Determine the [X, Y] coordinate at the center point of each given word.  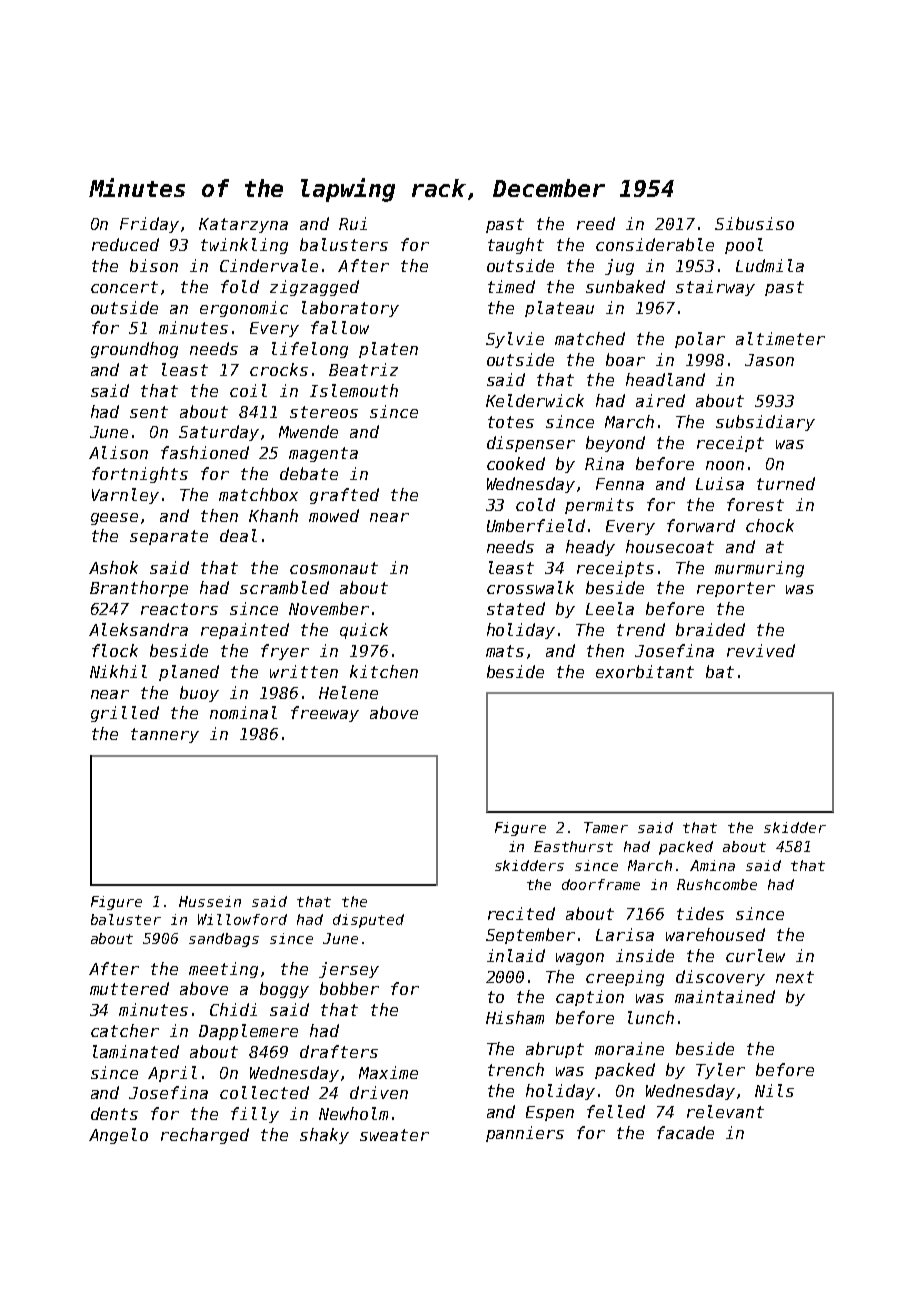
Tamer [606, 827]
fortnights [140, 475]
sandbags [224, 940]
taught [516, 246]
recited [521, 913]
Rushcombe [717, 884]
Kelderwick [535, 400]
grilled [125, 714]
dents [114, 1113]
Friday [149, 225]
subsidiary [765, 423]
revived [761, 650]
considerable [655, 244]
